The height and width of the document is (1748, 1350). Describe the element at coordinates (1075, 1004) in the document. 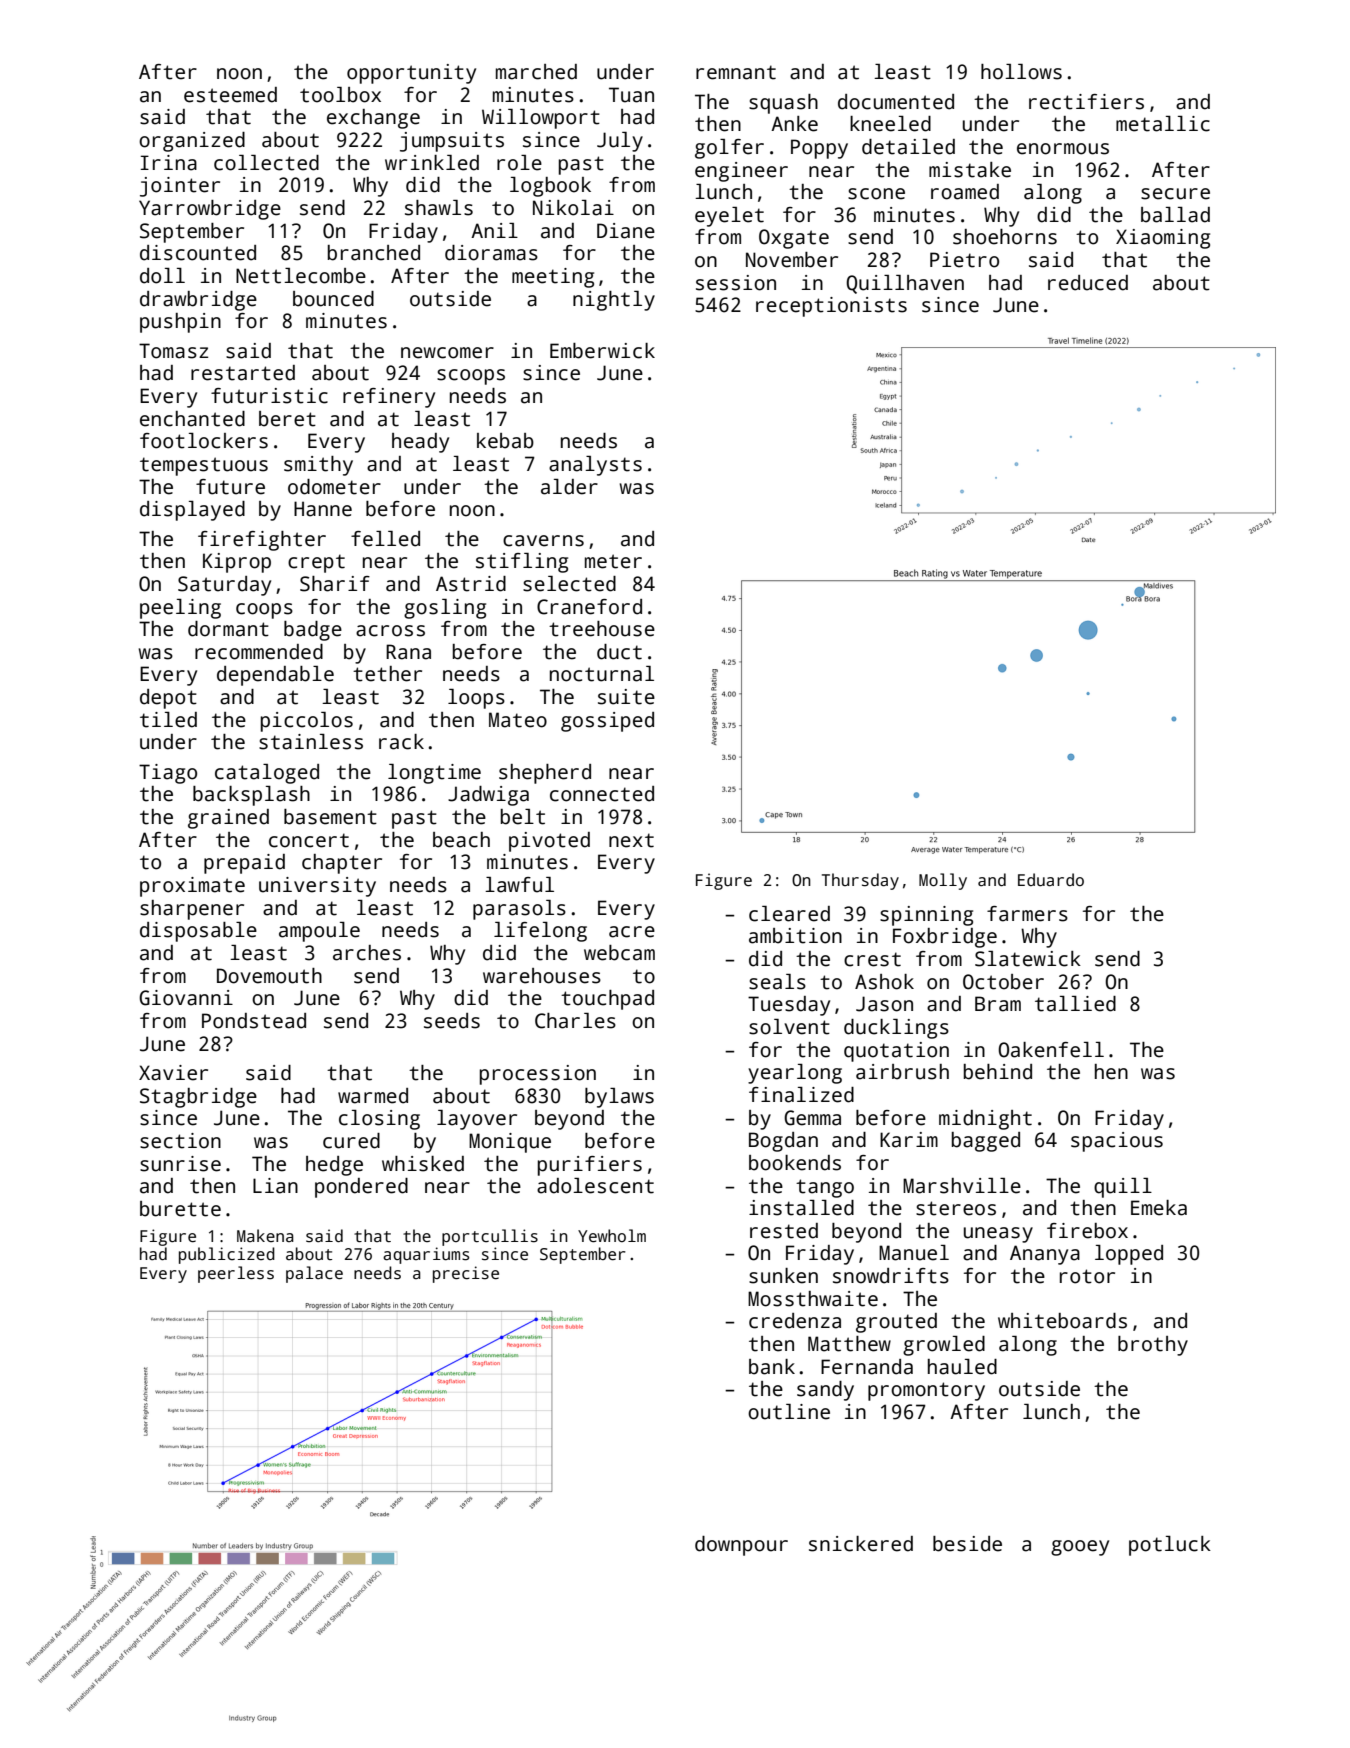

I see `tallied` at that location.
